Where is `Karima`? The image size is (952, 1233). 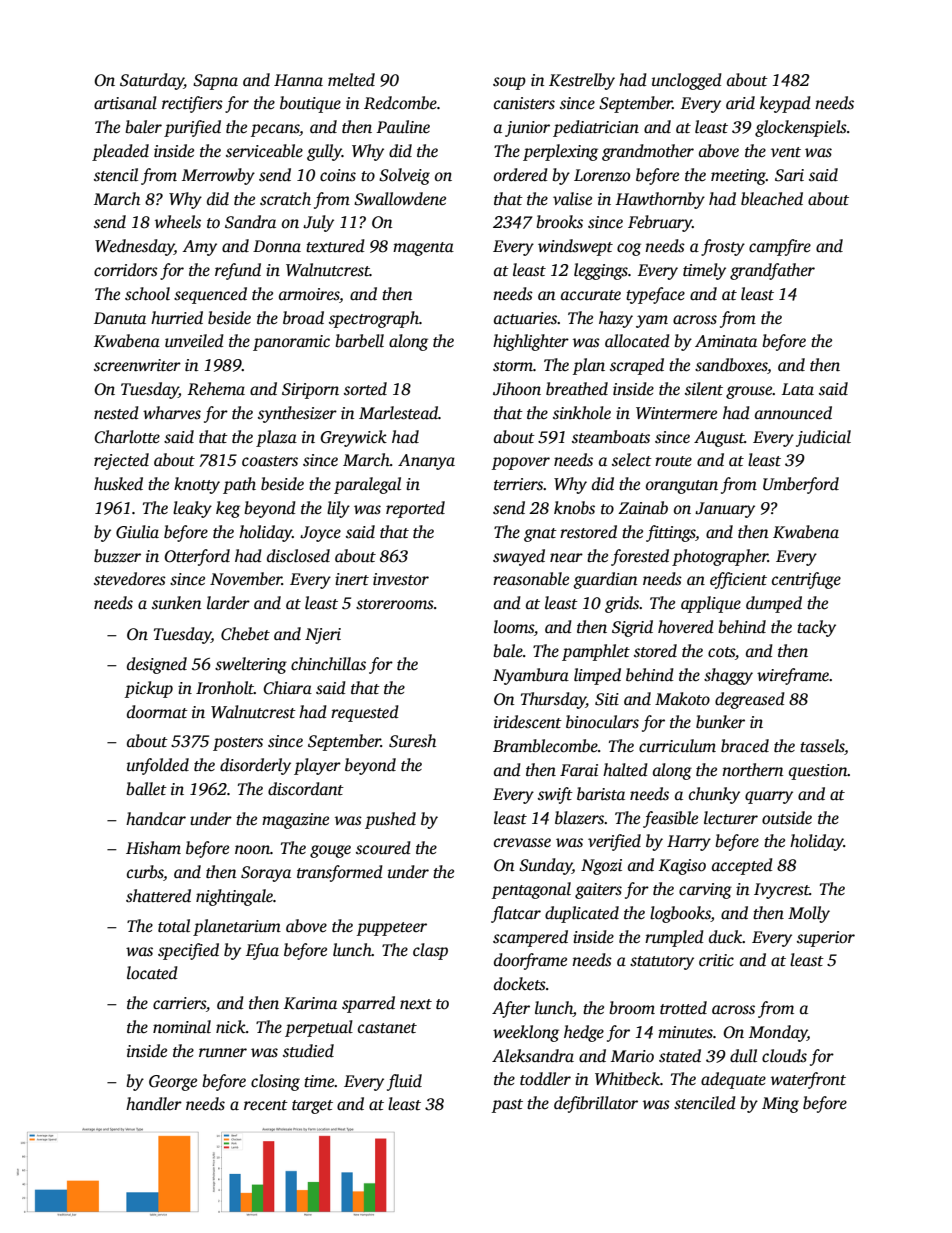 Karima is located at coordinates (310, 1003).
